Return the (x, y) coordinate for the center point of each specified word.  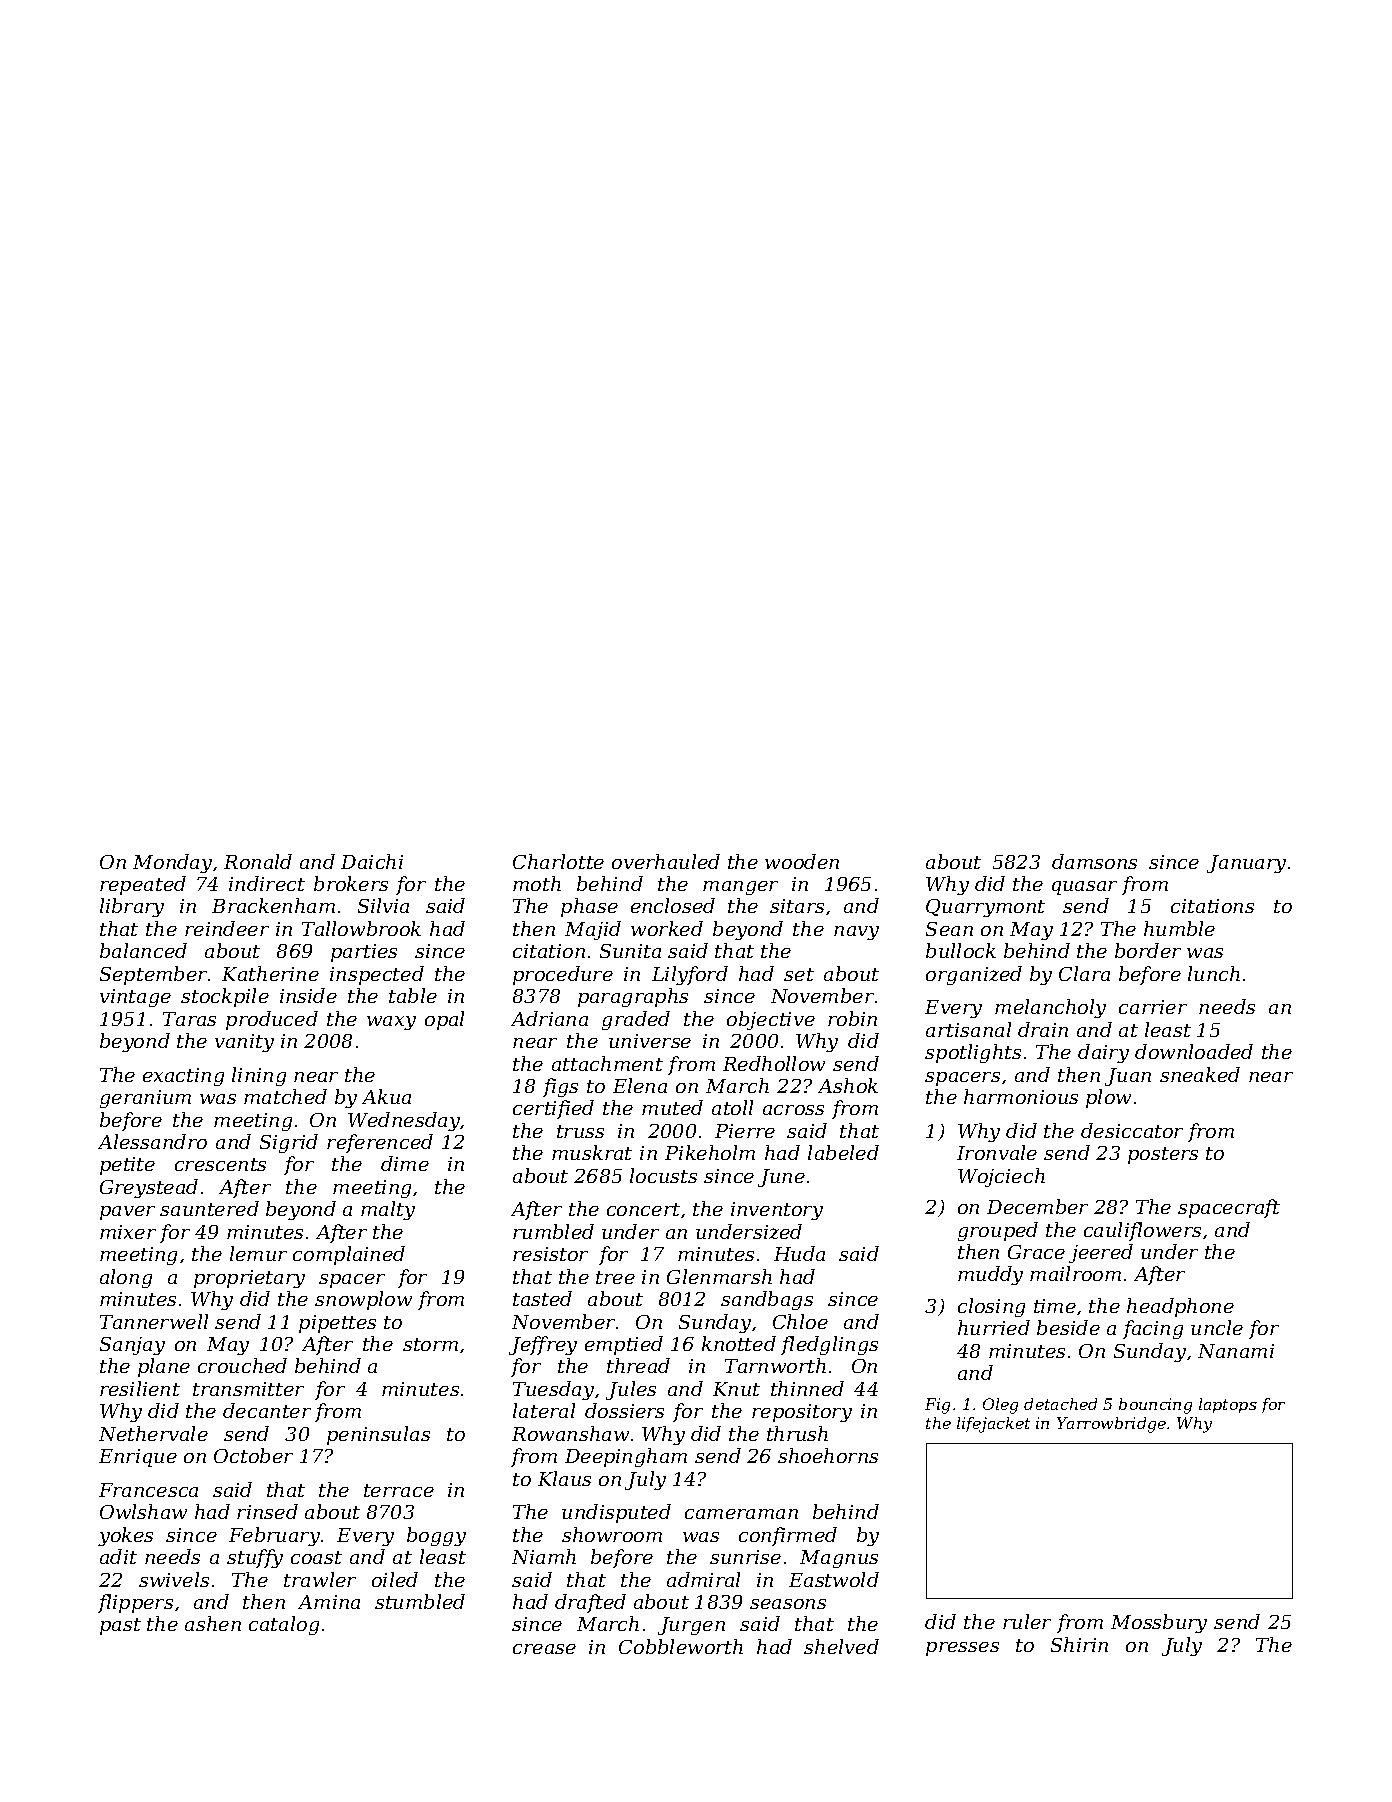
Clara (1084, 973)
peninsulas (378, 1435)
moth (537, 883)
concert (643, 1209)
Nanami (1236, 1351)
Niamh (544, 1556)
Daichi (372, 861)
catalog (284, 1625)
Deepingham (626, 1457)
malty (388, 1210)
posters (1163, 1155)
